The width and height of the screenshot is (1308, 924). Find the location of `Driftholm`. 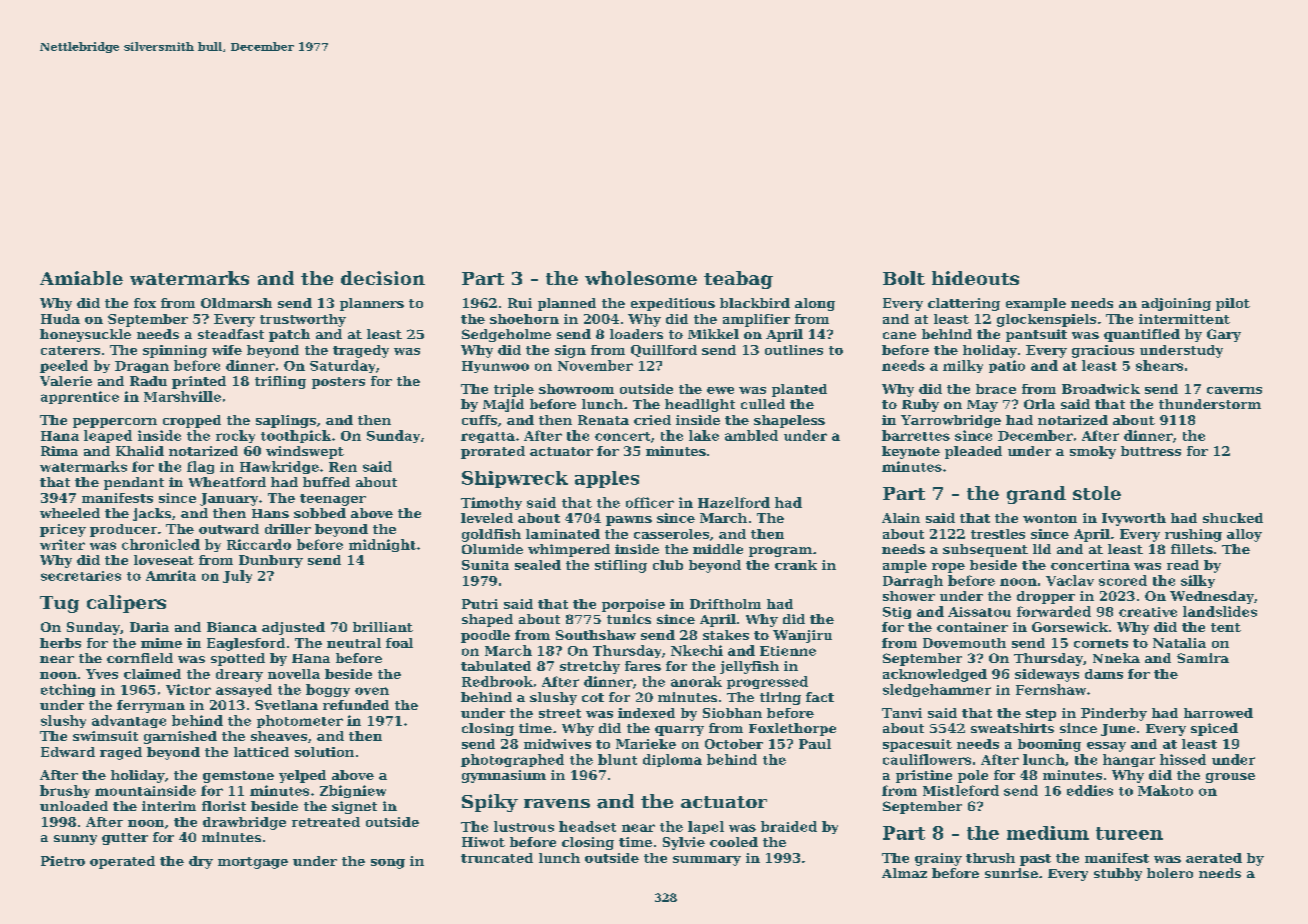

Driftholm is located at coordinates (725, 604).
